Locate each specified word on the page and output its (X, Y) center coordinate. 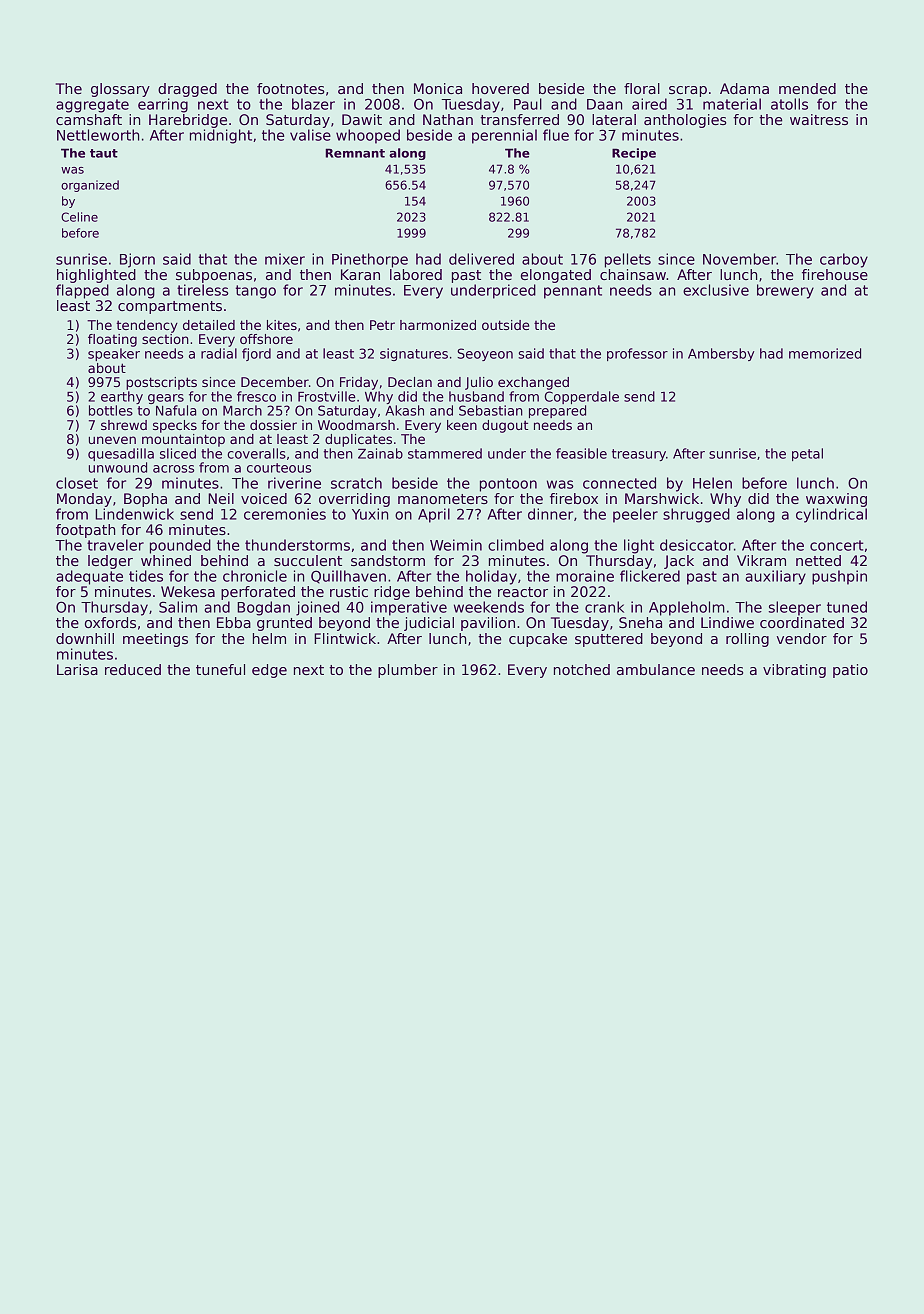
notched (582, 669)
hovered (500, 88)
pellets (628, 260)
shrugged (696, 515)
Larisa (77, 669)
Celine (79, 217)
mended (807, 88)
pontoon (508, 485)
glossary (120, 90)
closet (77, 483)
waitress (819, 119)
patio (850, 671)
